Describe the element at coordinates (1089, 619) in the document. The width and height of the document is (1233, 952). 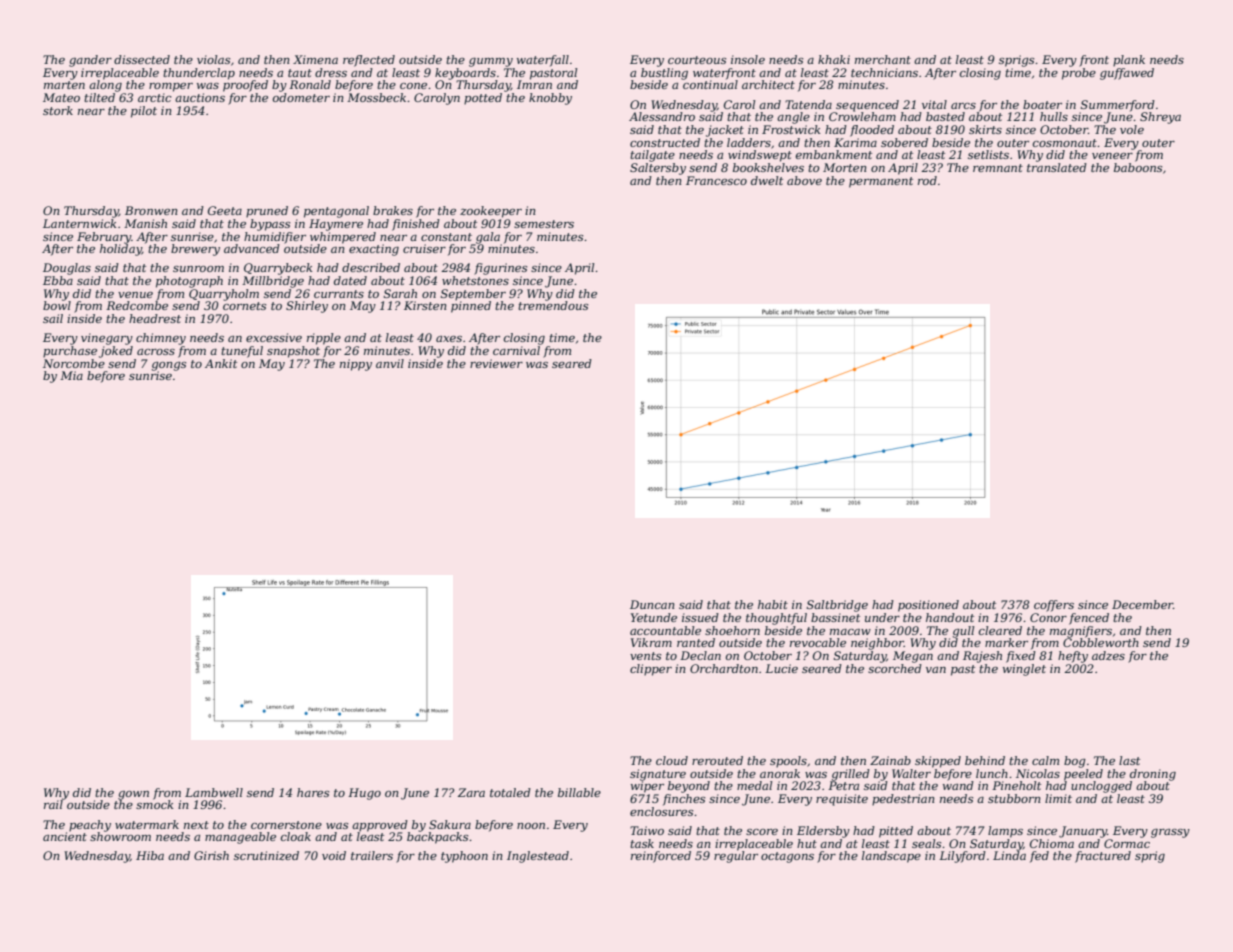
I see `fenced` at that location.
